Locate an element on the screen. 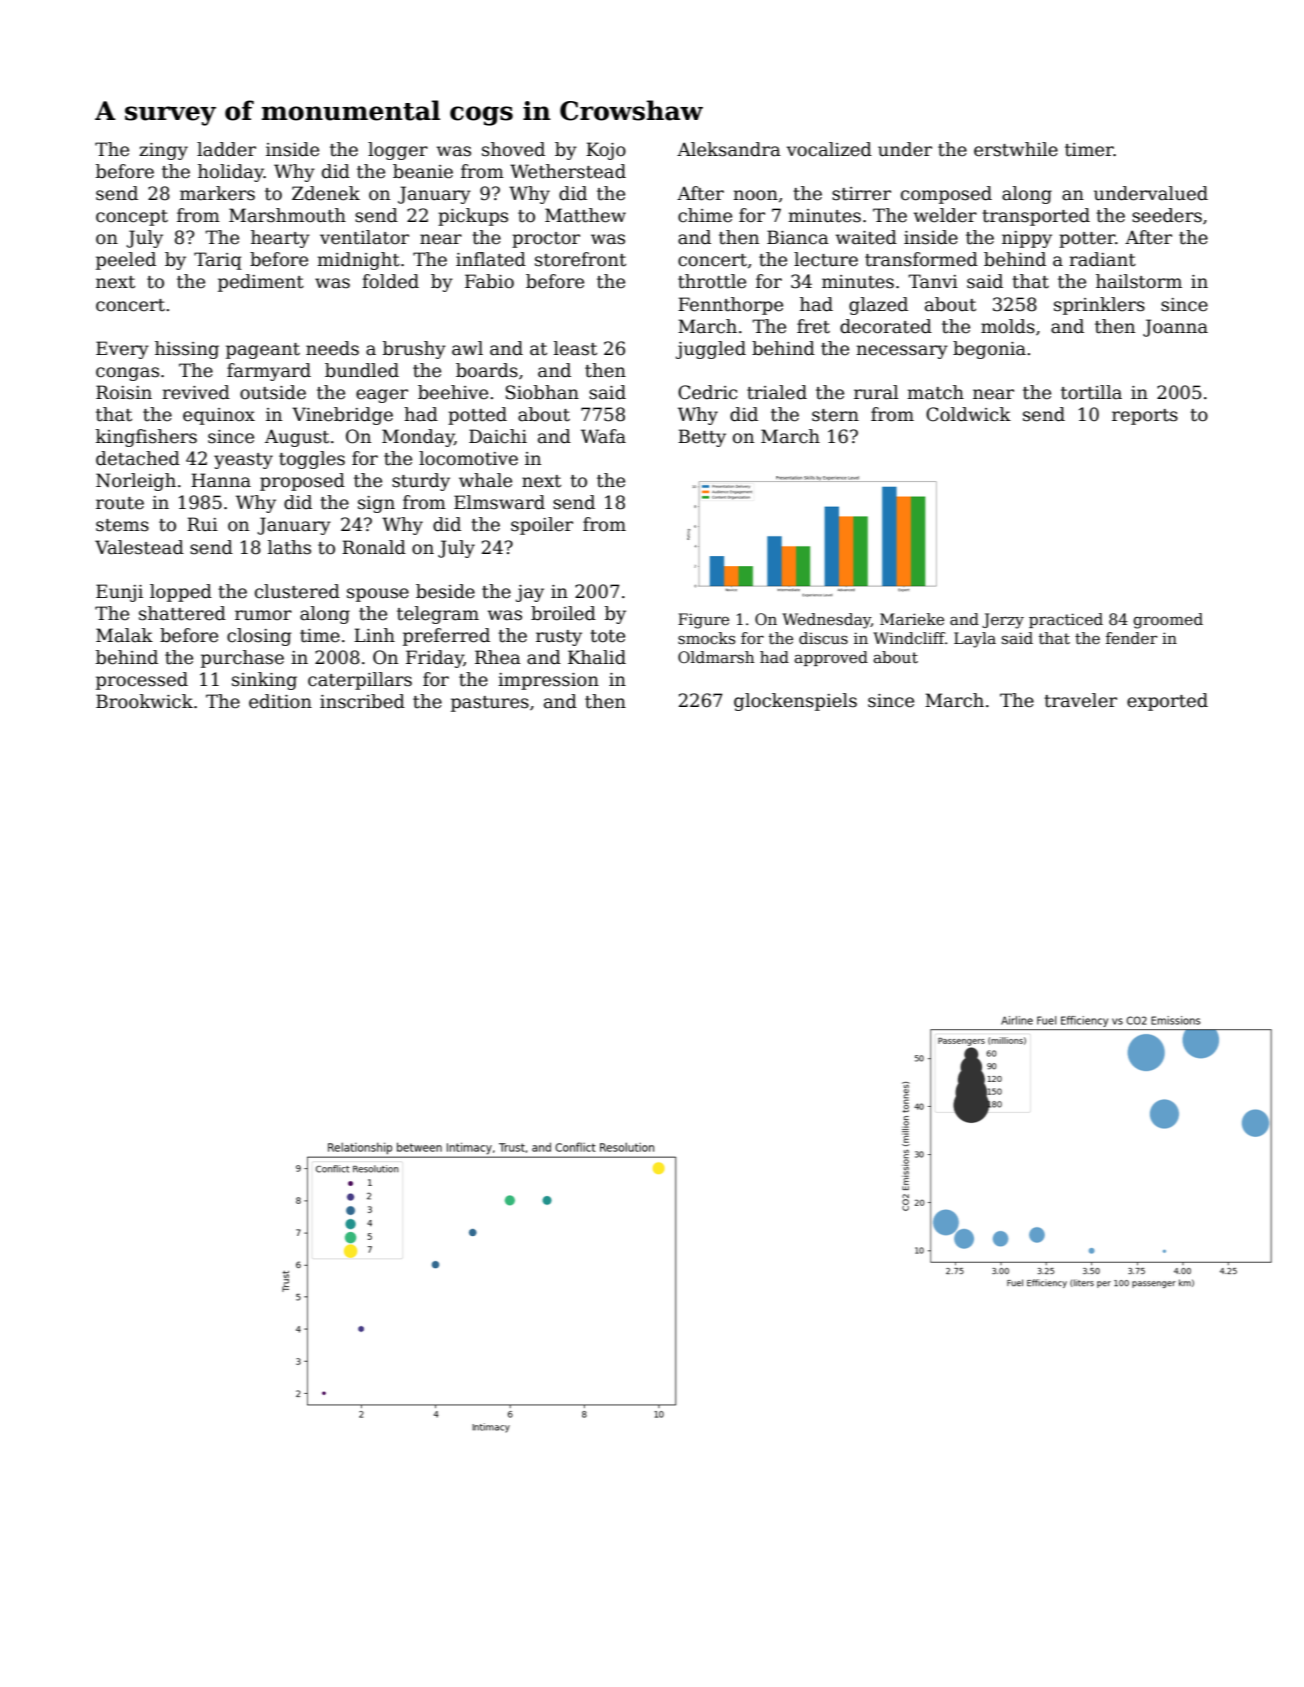 This screenshot has height=1687, width=1304. hearty is located at coordinates (280, 239).
